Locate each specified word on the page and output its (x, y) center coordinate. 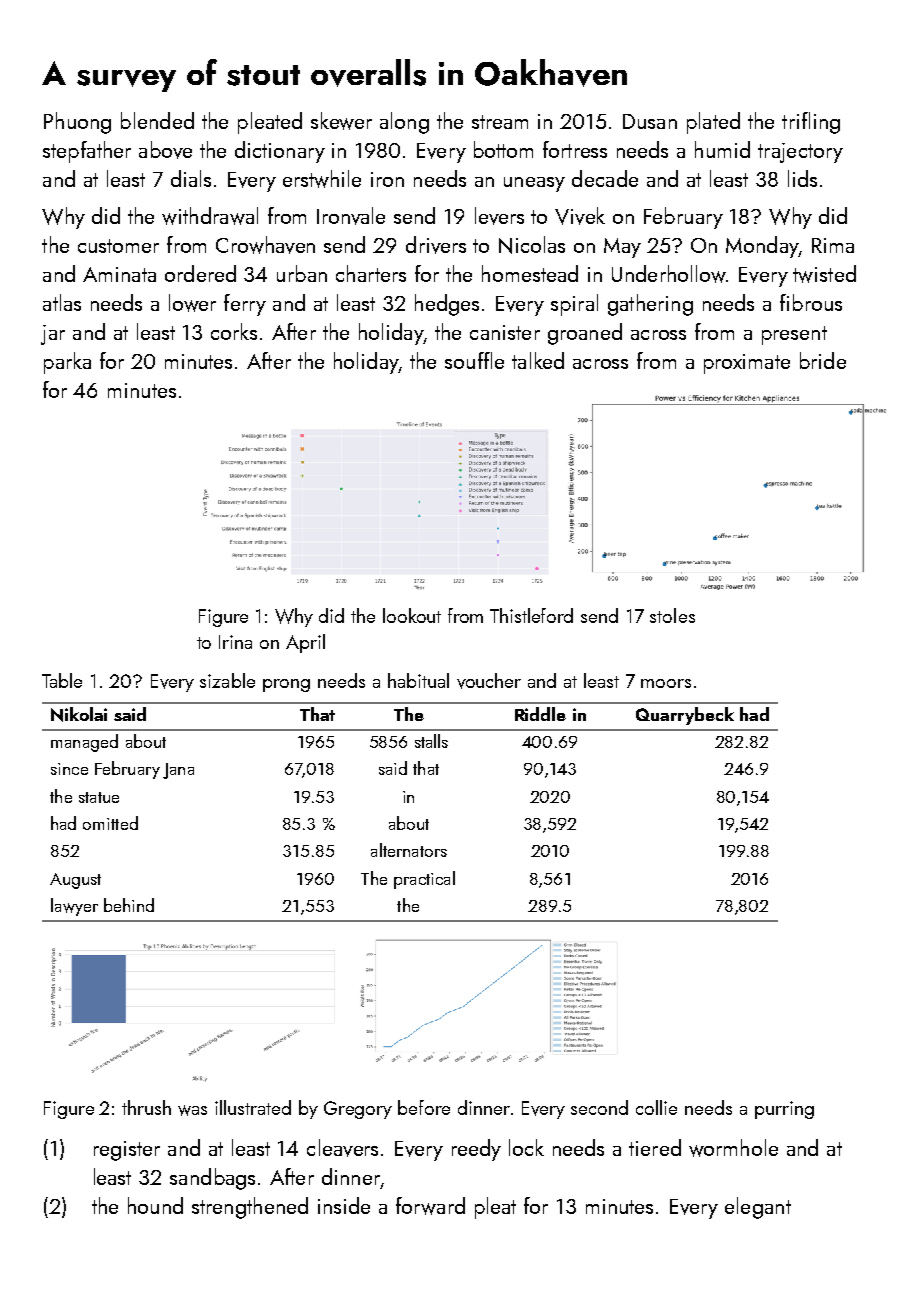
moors (666, 683)
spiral (574, 305)
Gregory (358, 1110)
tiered (655, 1147)
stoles (672, 615)
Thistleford (531, 615)
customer (118, 246)
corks (234, 331)
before (424, 1107)
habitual (418, 680)
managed (84, 743)
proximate (747, 364)
